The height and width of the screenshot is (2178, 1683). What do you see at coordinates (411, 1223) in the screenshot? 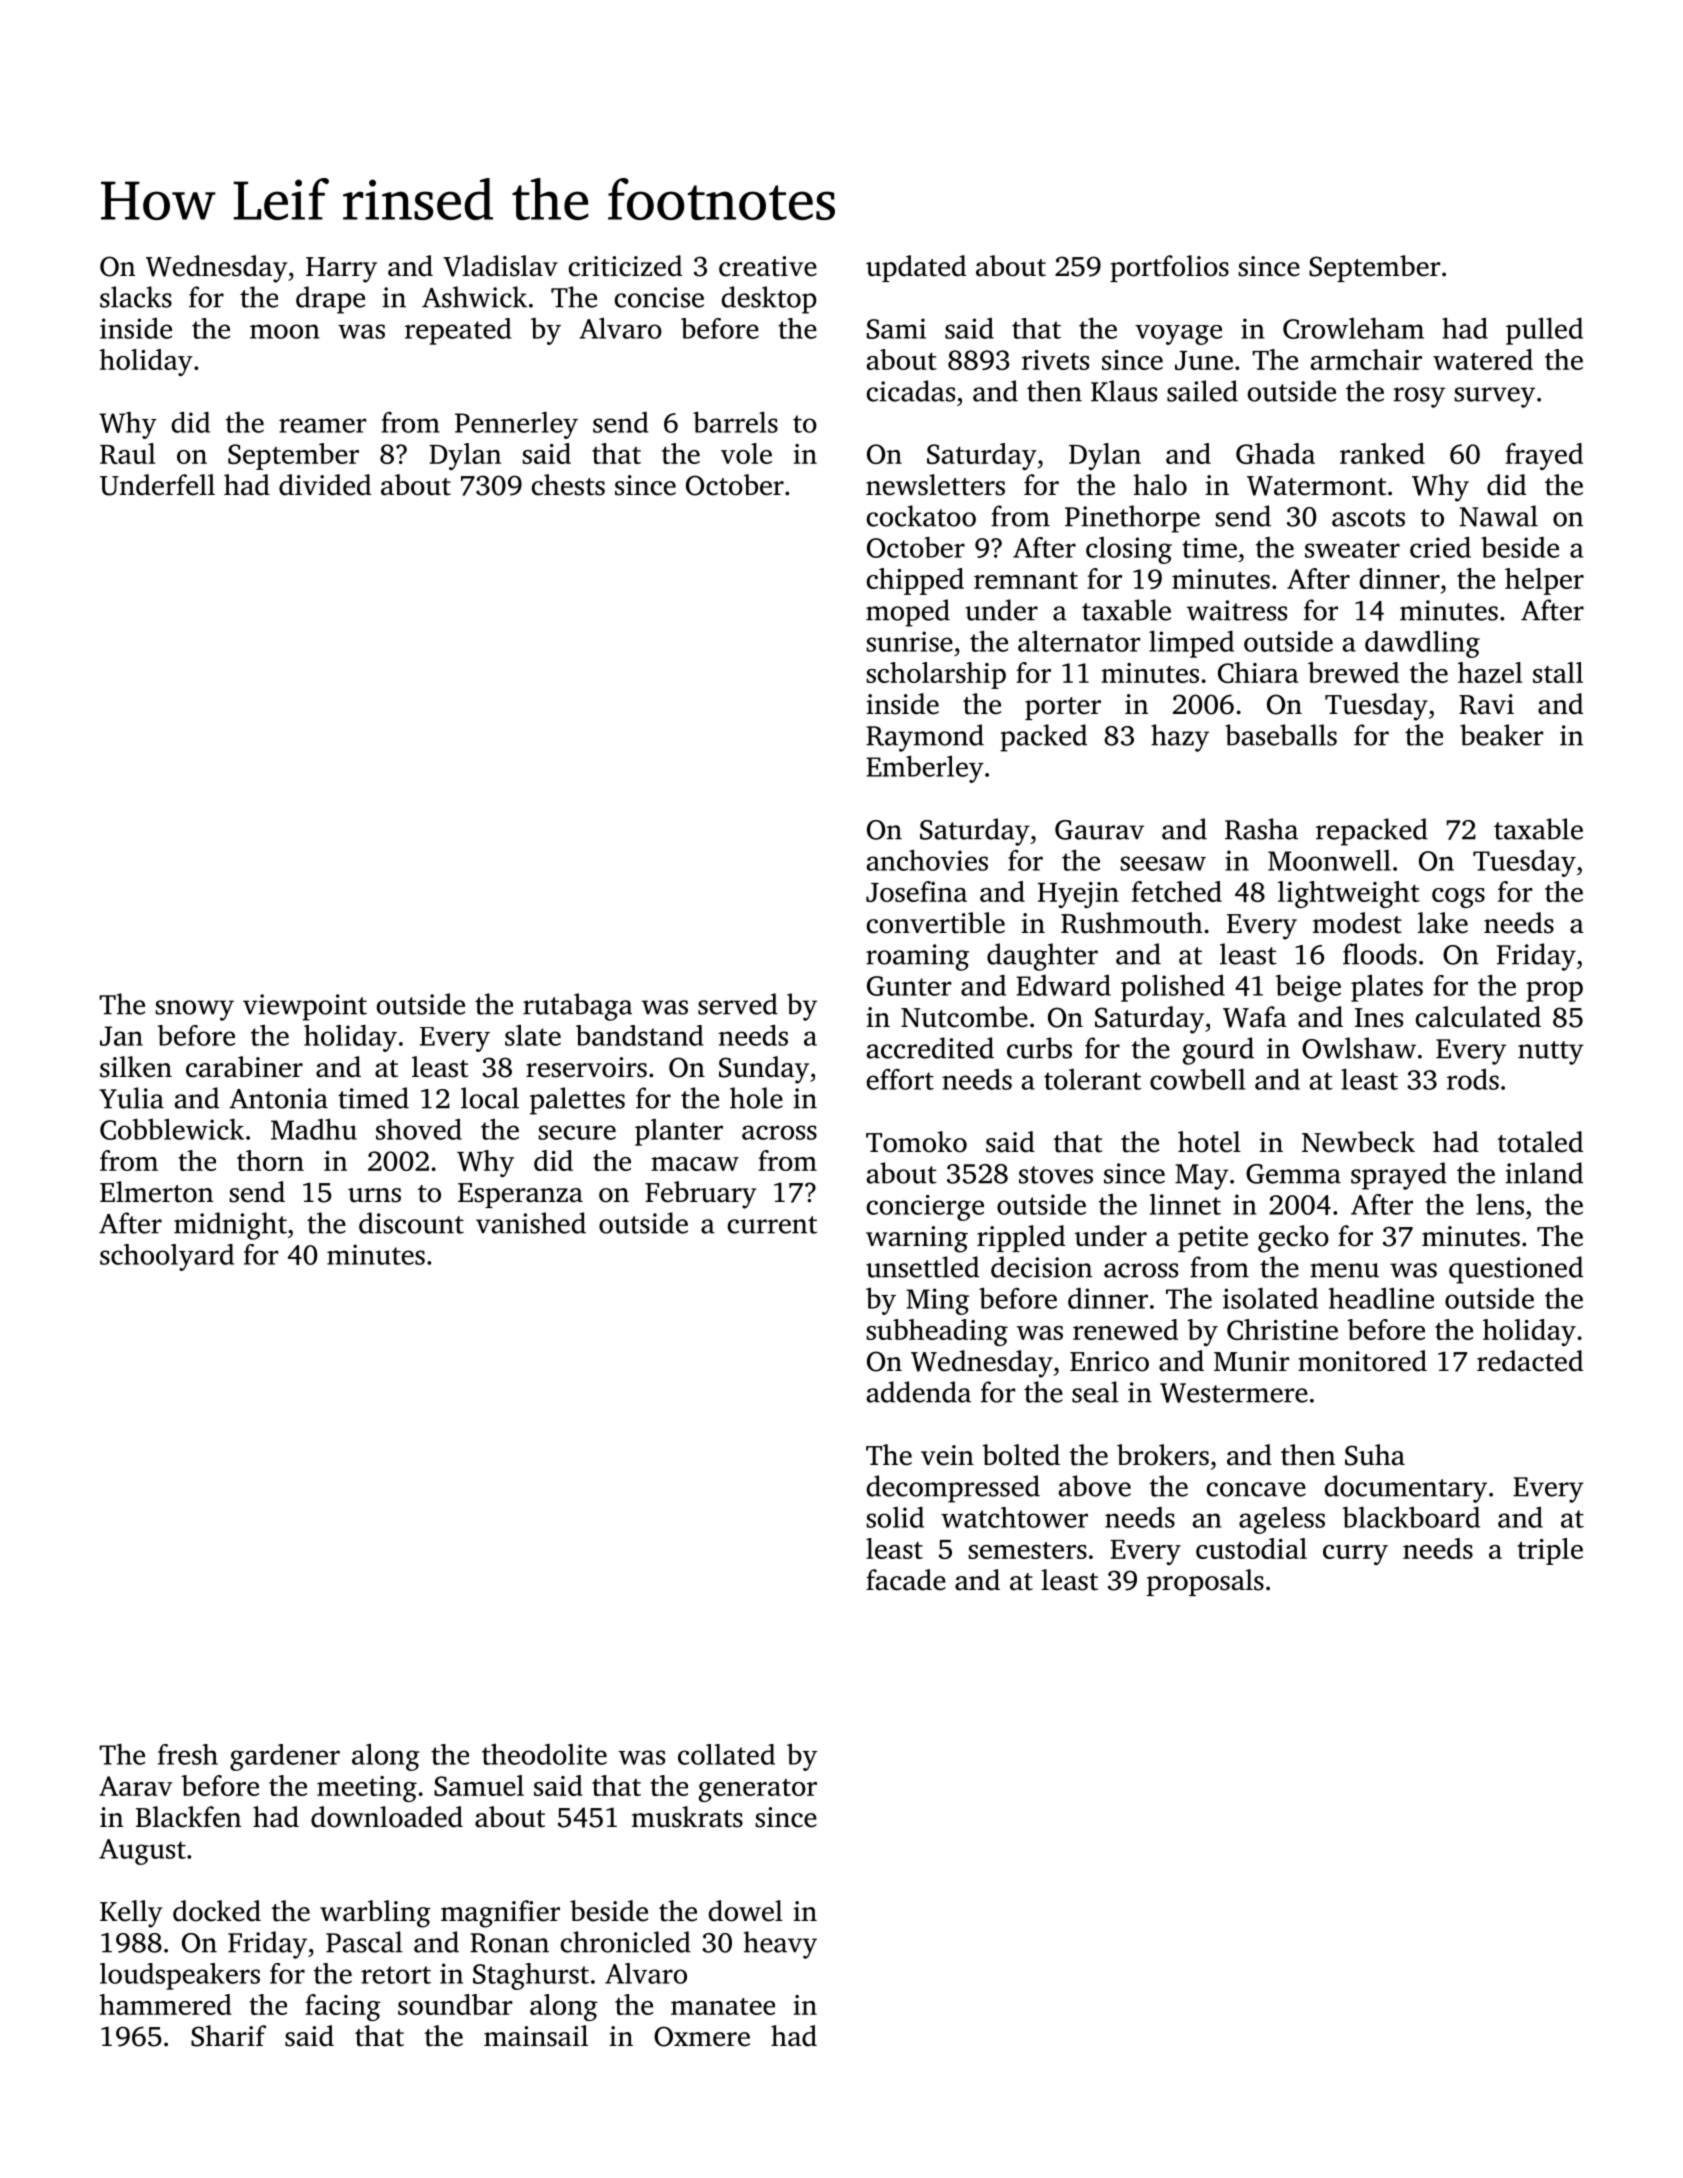
I see `discount` at bounding box center [411, 1223].
